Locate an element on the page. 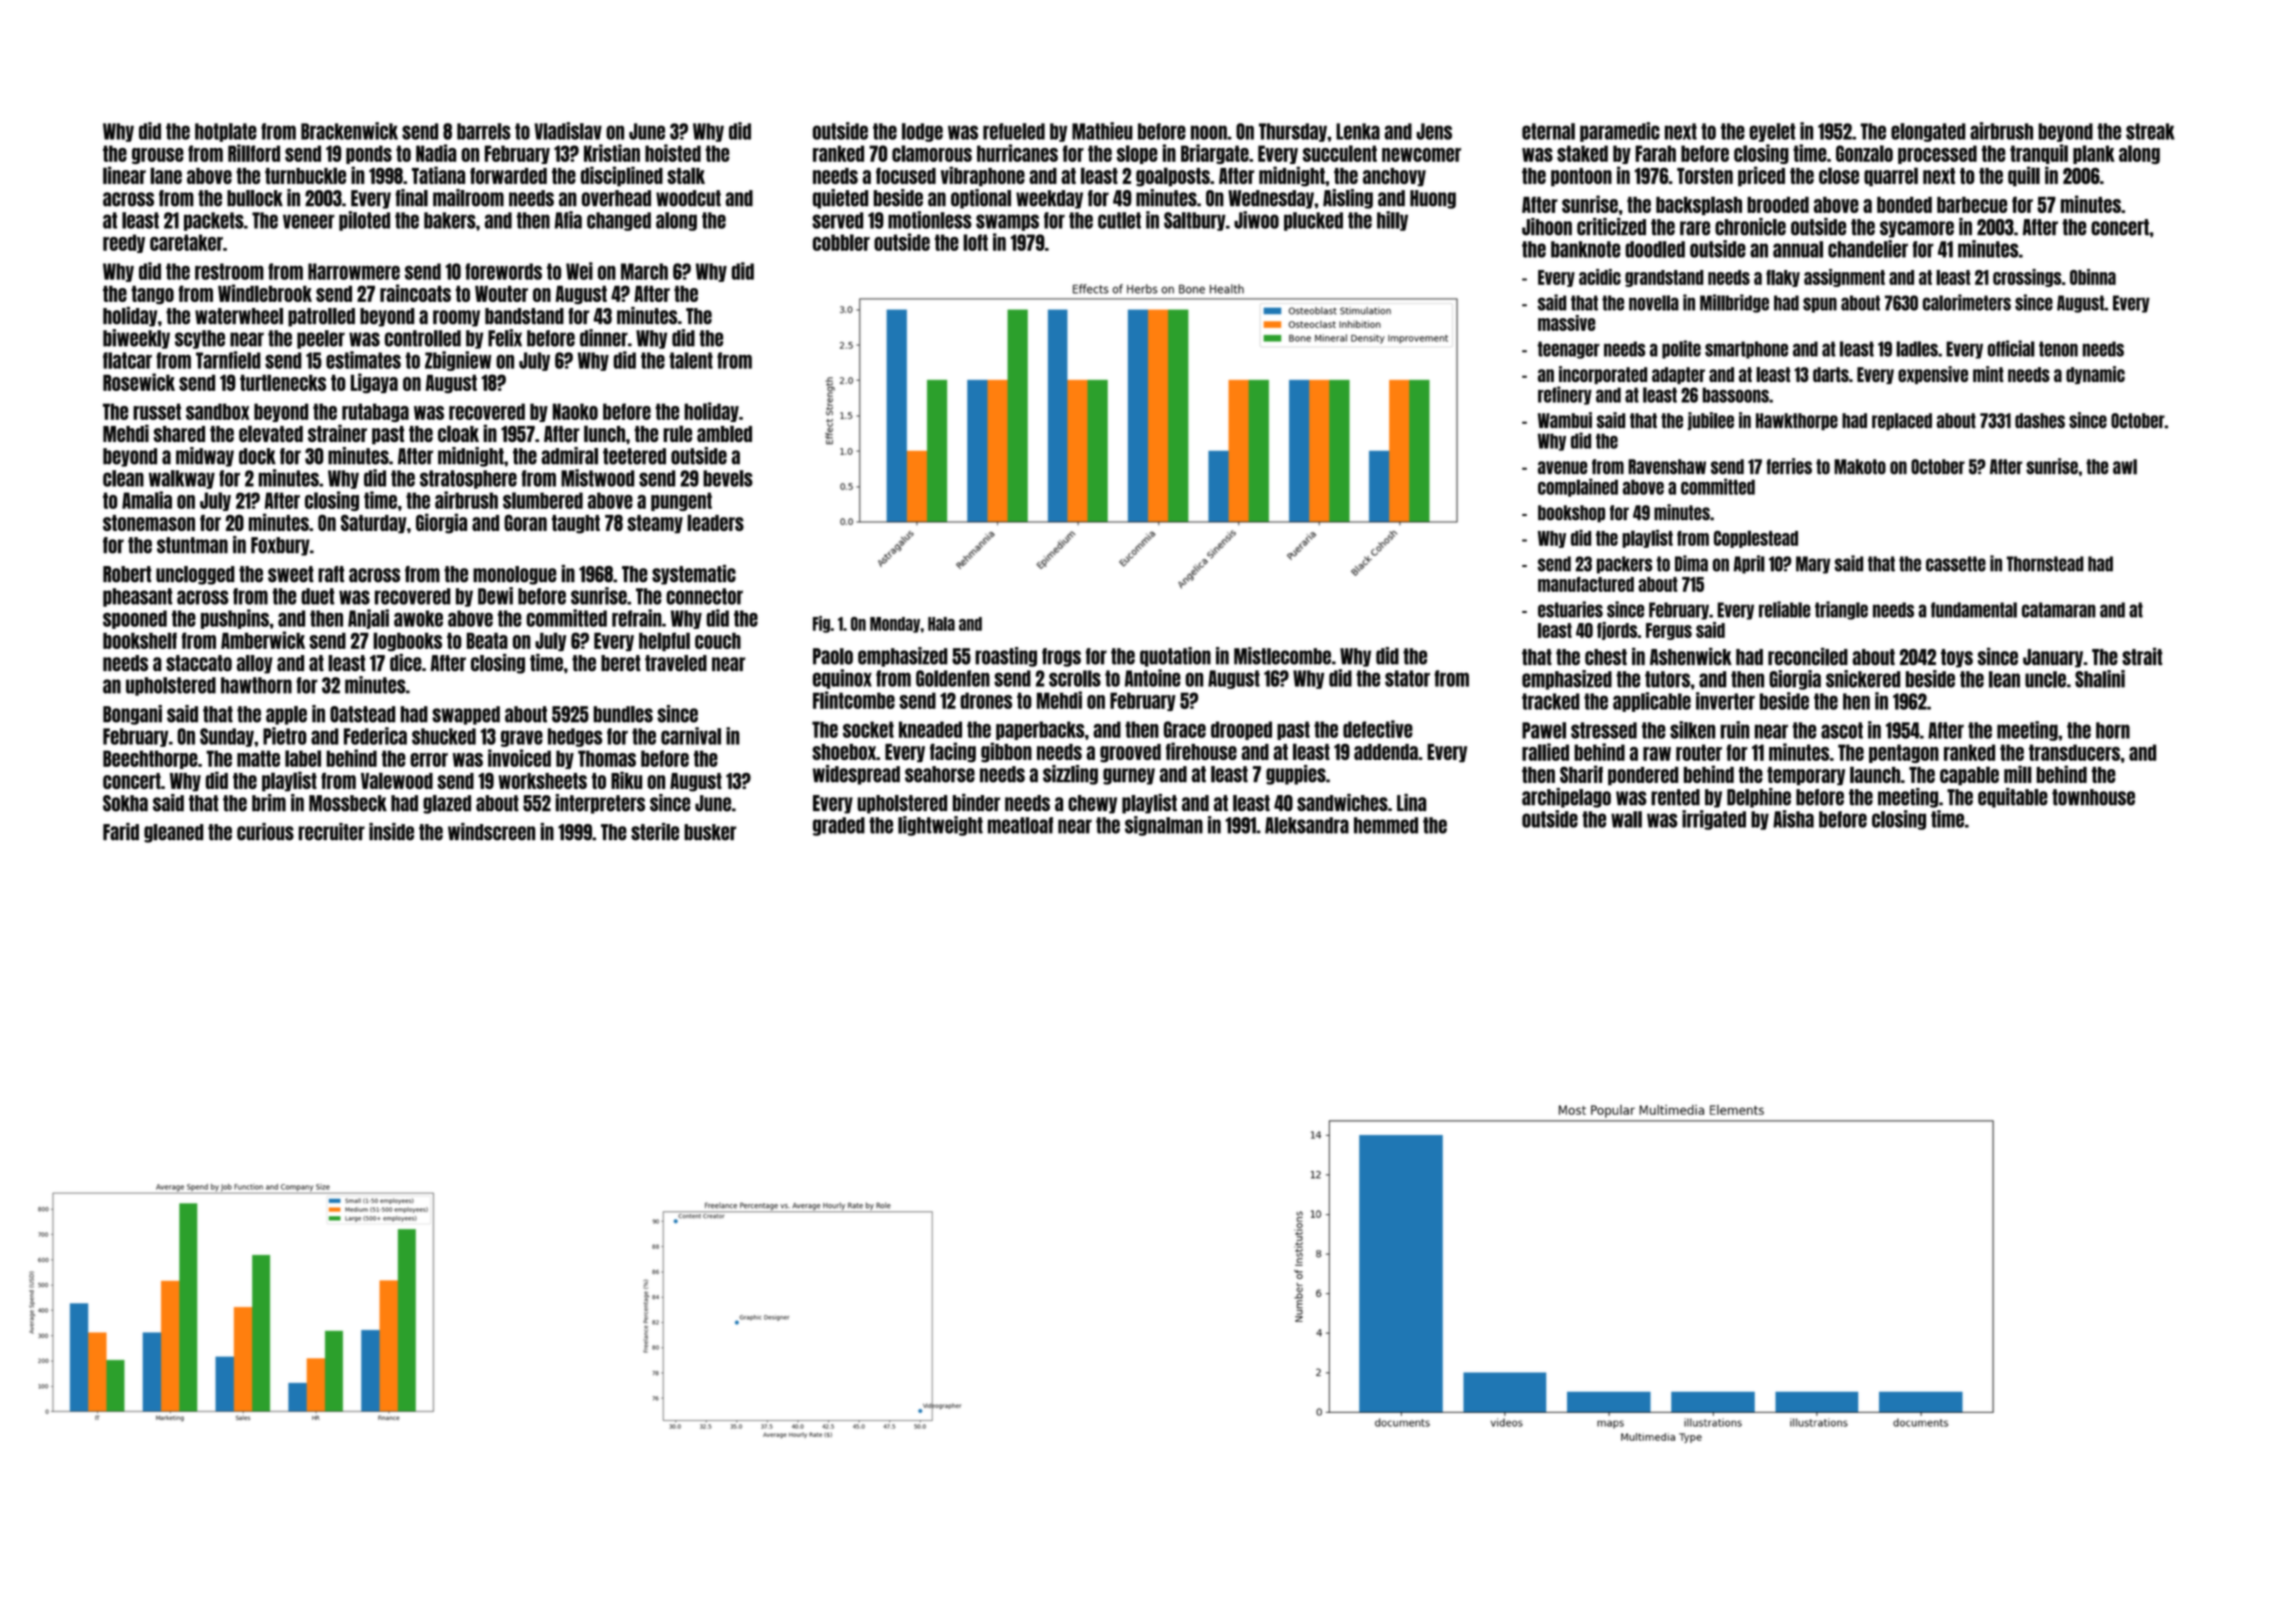  paramedic is located at coordinates (1620, 132).
